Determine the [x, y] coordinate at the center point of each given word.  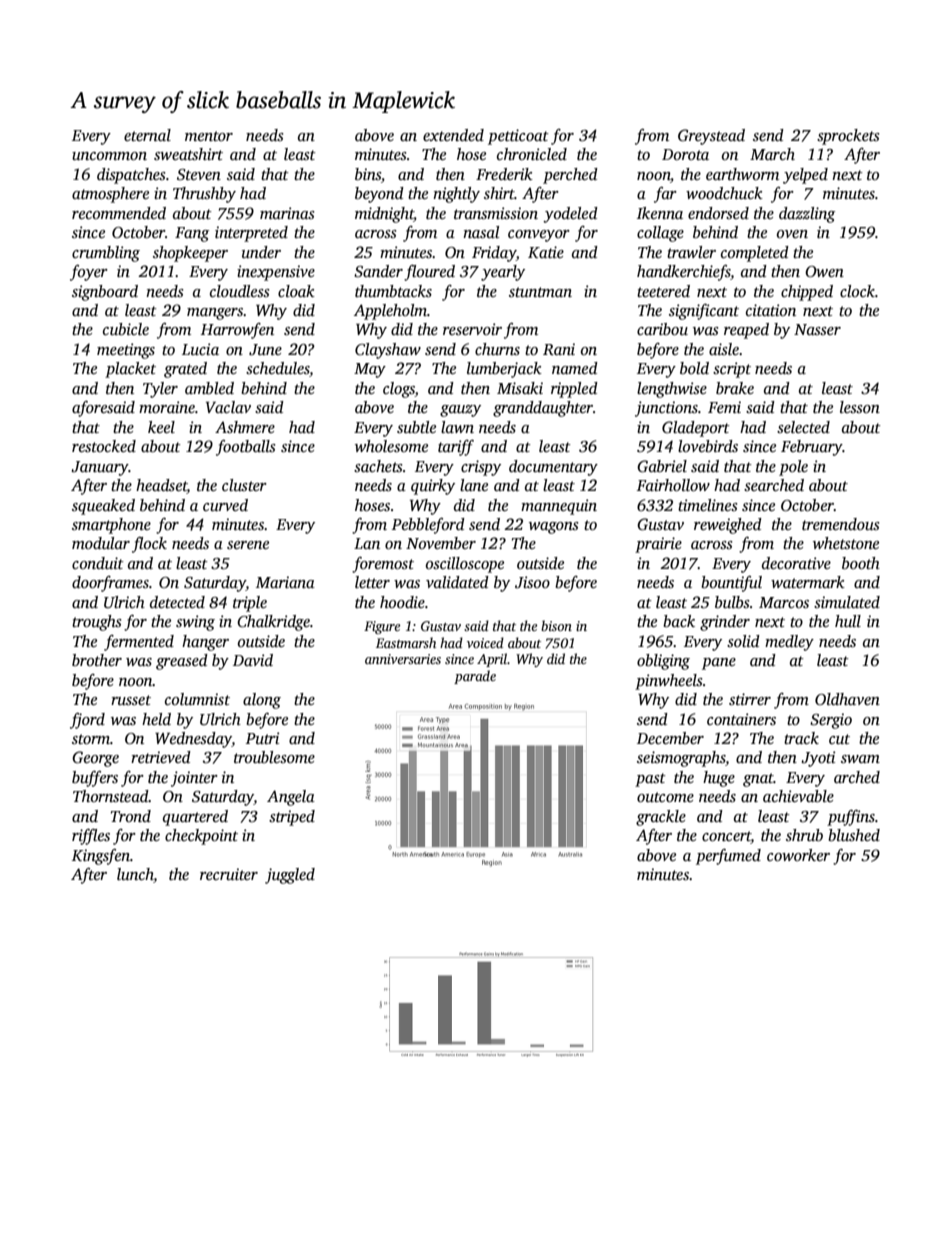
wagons [554, 528]
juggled [290, 876]
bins [368, 174]
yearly [503, 273]
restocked [104, 446]
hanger [205, 643]
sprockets [848, 137]
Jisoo [532, 582]
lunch [135, 875]
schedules [278, 369]
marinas [287, 213]
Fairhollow [673, 485]
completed [755, 254]
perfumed [728, 857]
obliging [663, 662]
